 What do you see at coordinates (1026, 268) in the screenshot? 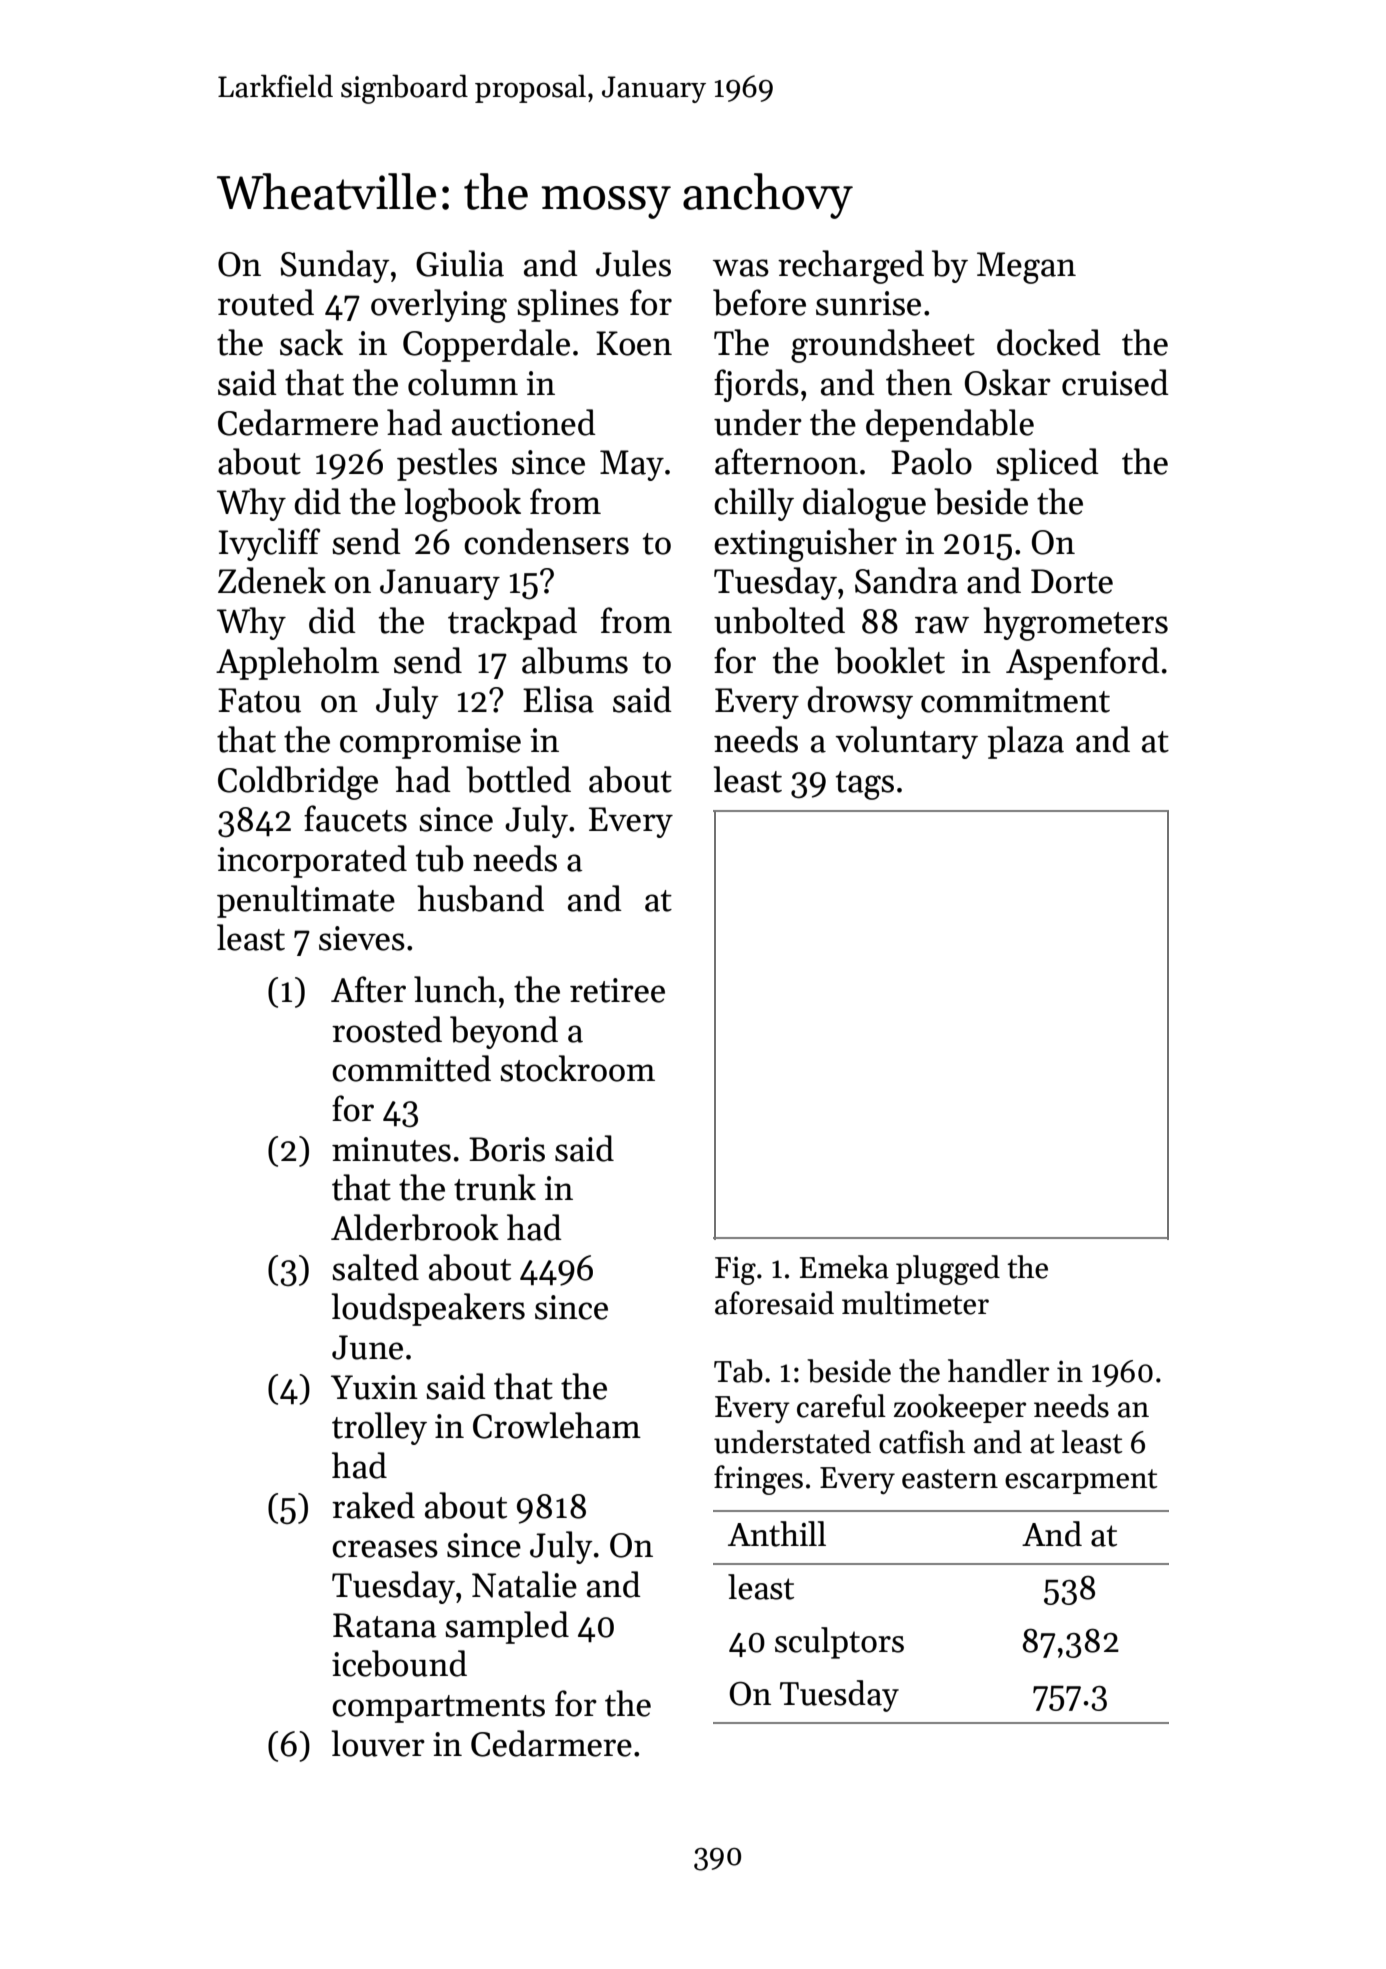
I see `Megan` at bounding box center [1026, 268].
